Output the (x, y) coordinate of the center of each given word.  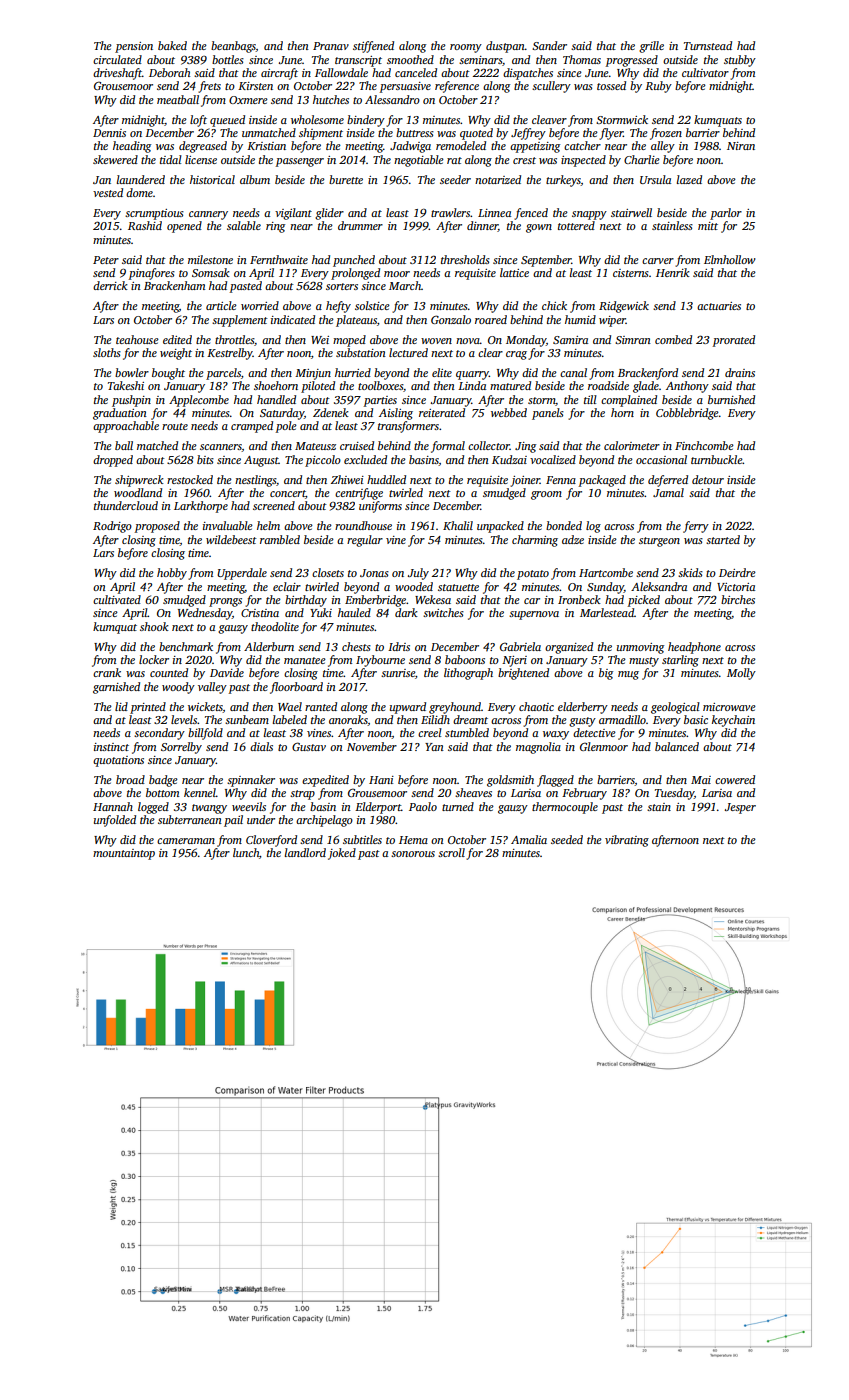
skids (690, 572)
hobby (172, 574)
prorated (734, 341)
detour (708, 479)
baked (172, 45)
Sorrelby (181, 748)
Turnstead (708, 45)
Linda (472, 385)
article (221, 305)
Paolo (423, 806)
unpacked (500, 527)
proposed (157, 527)
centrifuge (359, 494)
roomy (466, 48)
